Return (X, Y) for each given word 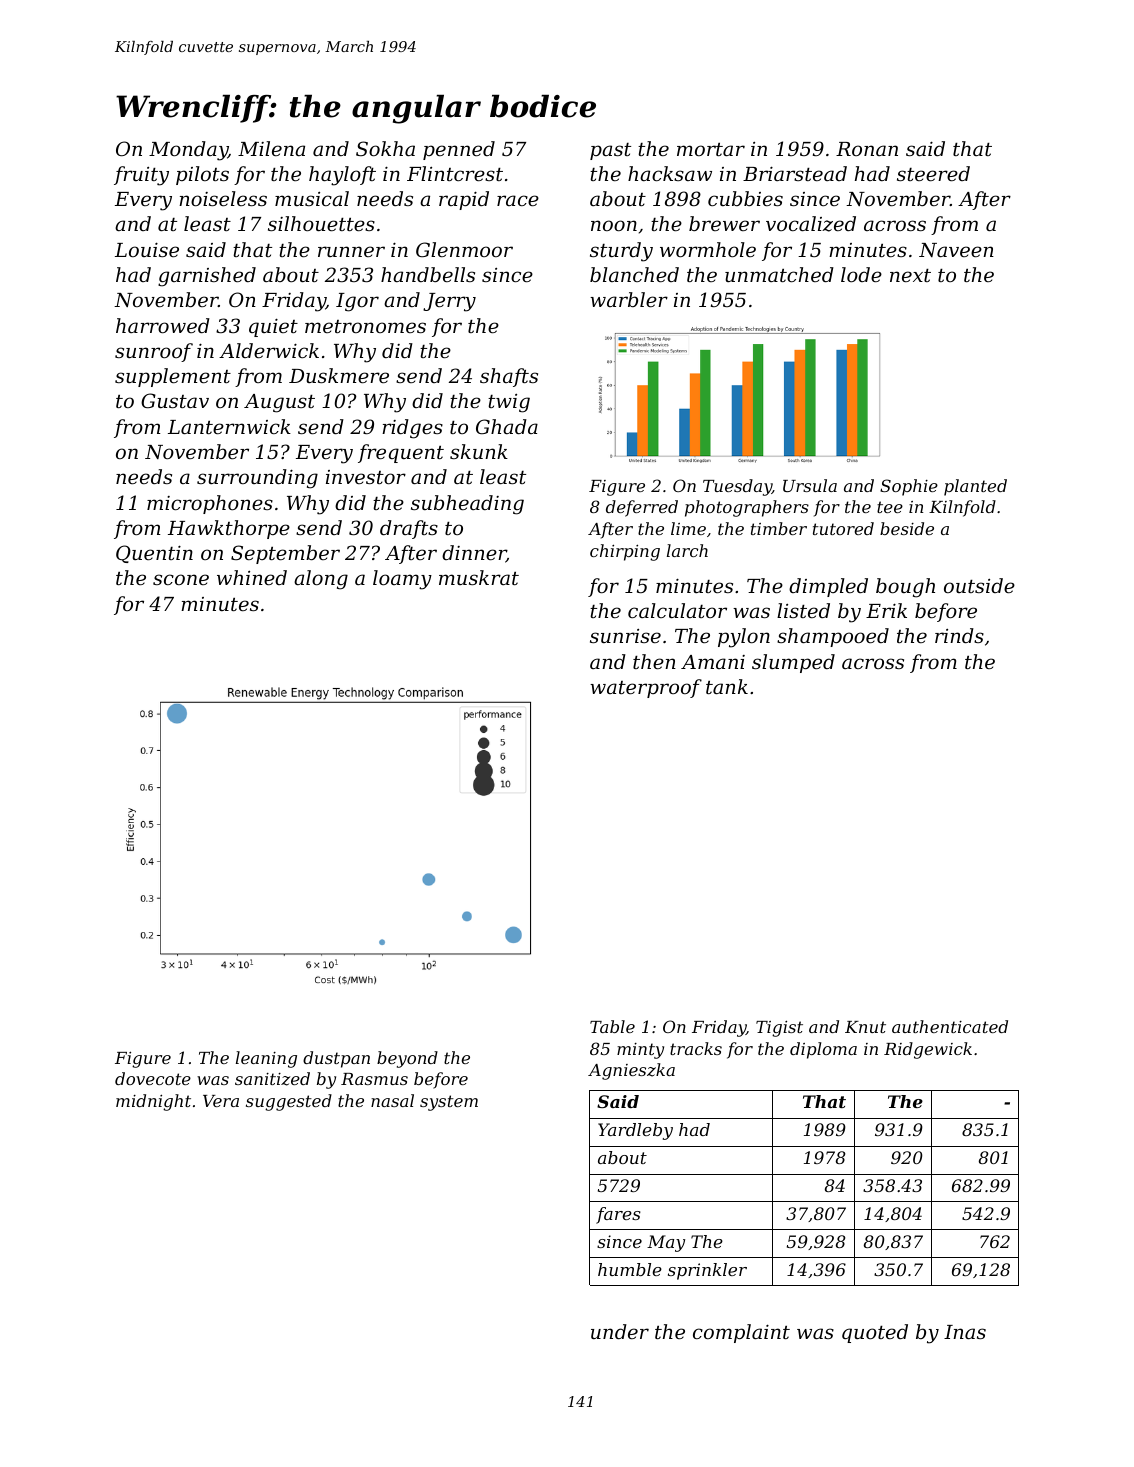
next (910, 275)
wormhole (708, 249)
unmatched (779, 274)
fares (618, 1215)
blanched (634, 274)
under (620, 1331)
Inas (965, 1332)
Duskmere (339, 375)
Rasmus (374, 1079)
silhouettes (321, 223)
